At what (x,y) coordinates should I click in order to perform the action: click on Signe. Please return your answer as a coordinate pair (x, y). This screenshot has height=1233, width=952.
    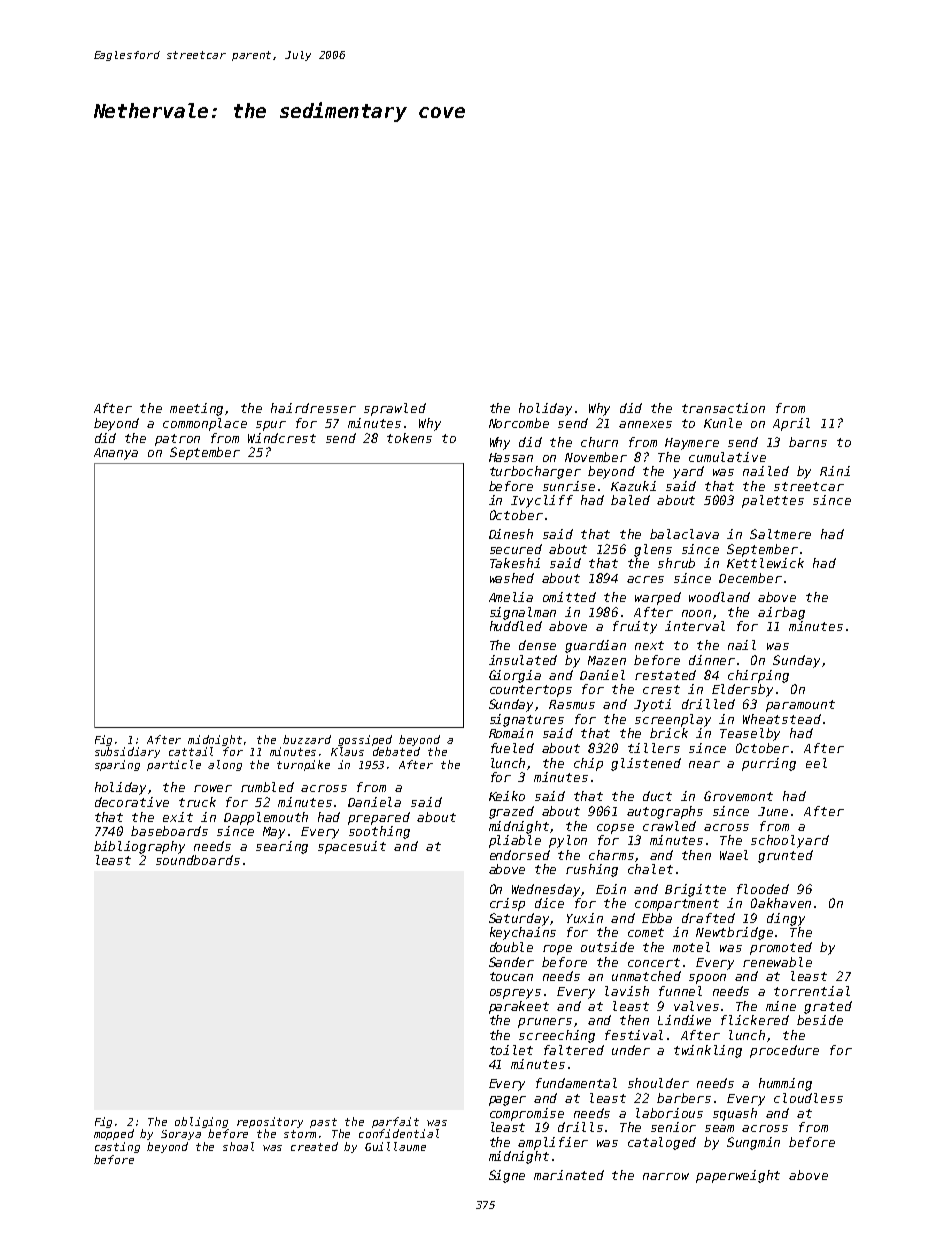
    Looking at the image, I should click on (507, 1176).
